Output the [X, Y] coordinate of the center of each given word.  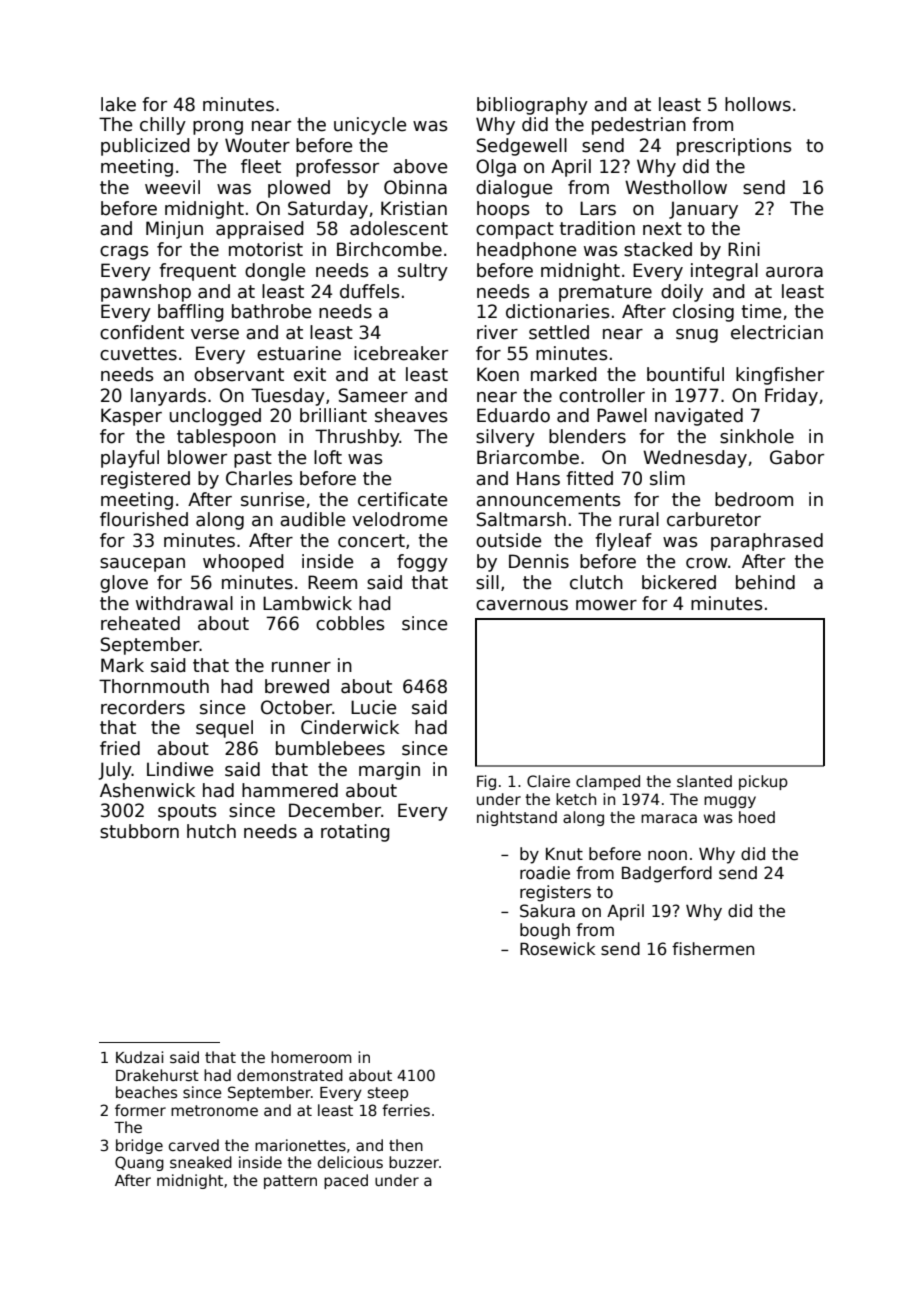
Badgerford [667, 874]
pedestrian [639, 126]
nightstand [517, 818]
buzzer [414, 1162]
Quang [139, 1163]
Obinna [415, 187]
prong [218, 128]
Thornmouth [154, 686]
